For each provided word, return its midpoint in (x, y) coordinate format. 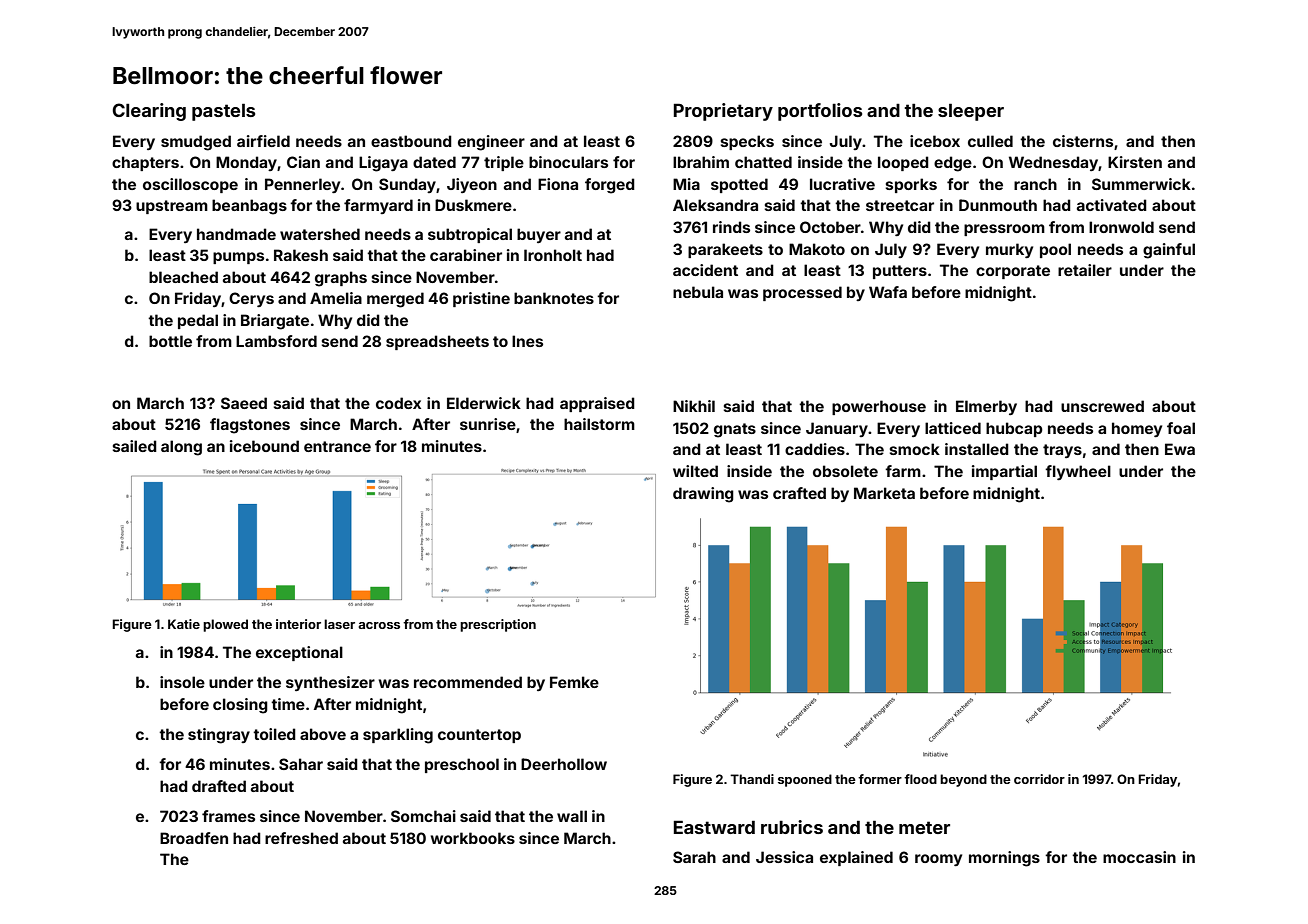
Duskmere (473, 205)
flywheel (1078, 472)
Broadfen (194, 838)
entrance (337, 446)
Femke (574, 682)
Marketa (884, 493)
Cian (303, 162)
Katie (184, 624)
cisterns (1083, 141)
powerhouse (879, 407)
